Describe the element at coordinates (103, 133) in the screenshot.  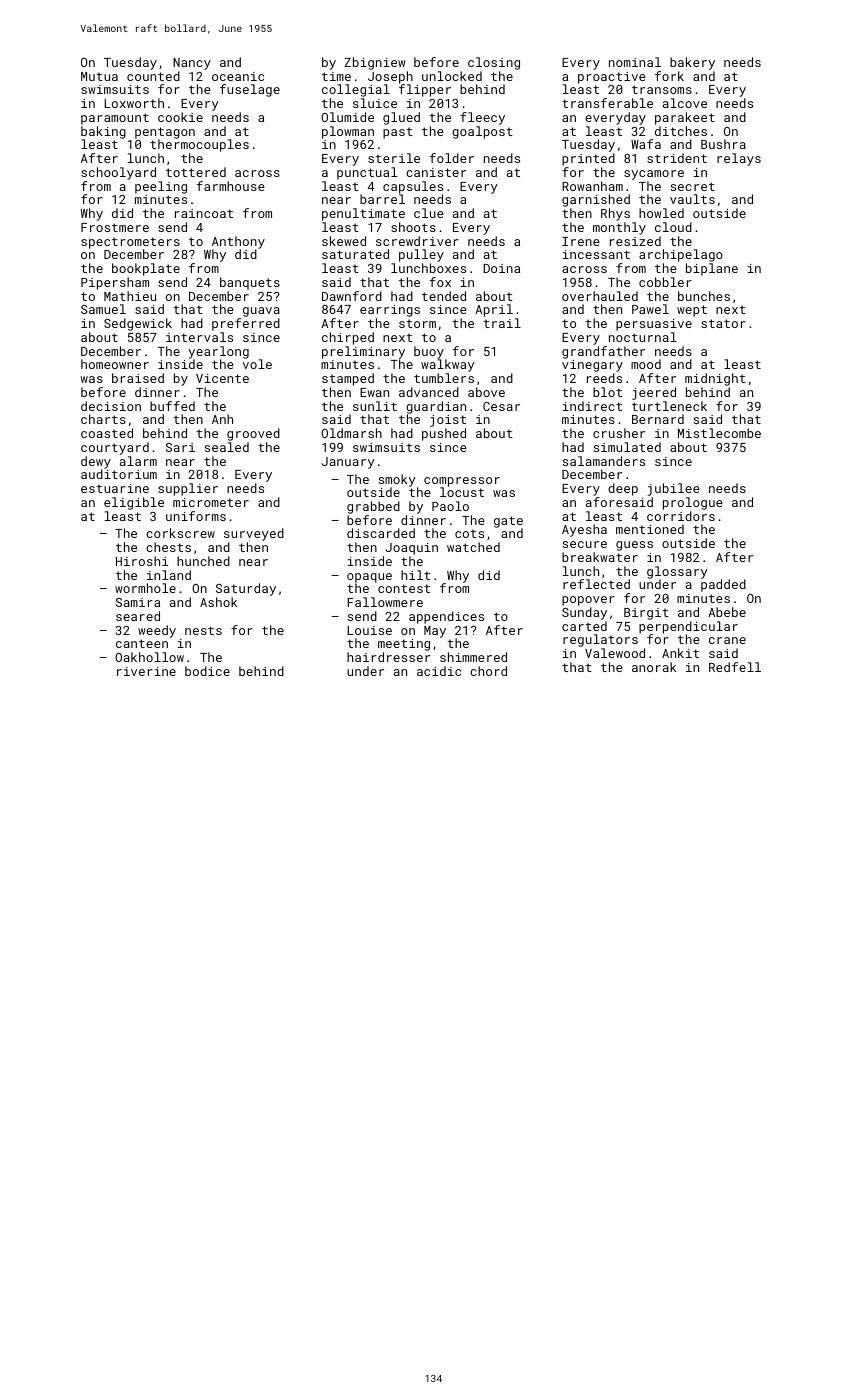
I see `baking` at that location.
